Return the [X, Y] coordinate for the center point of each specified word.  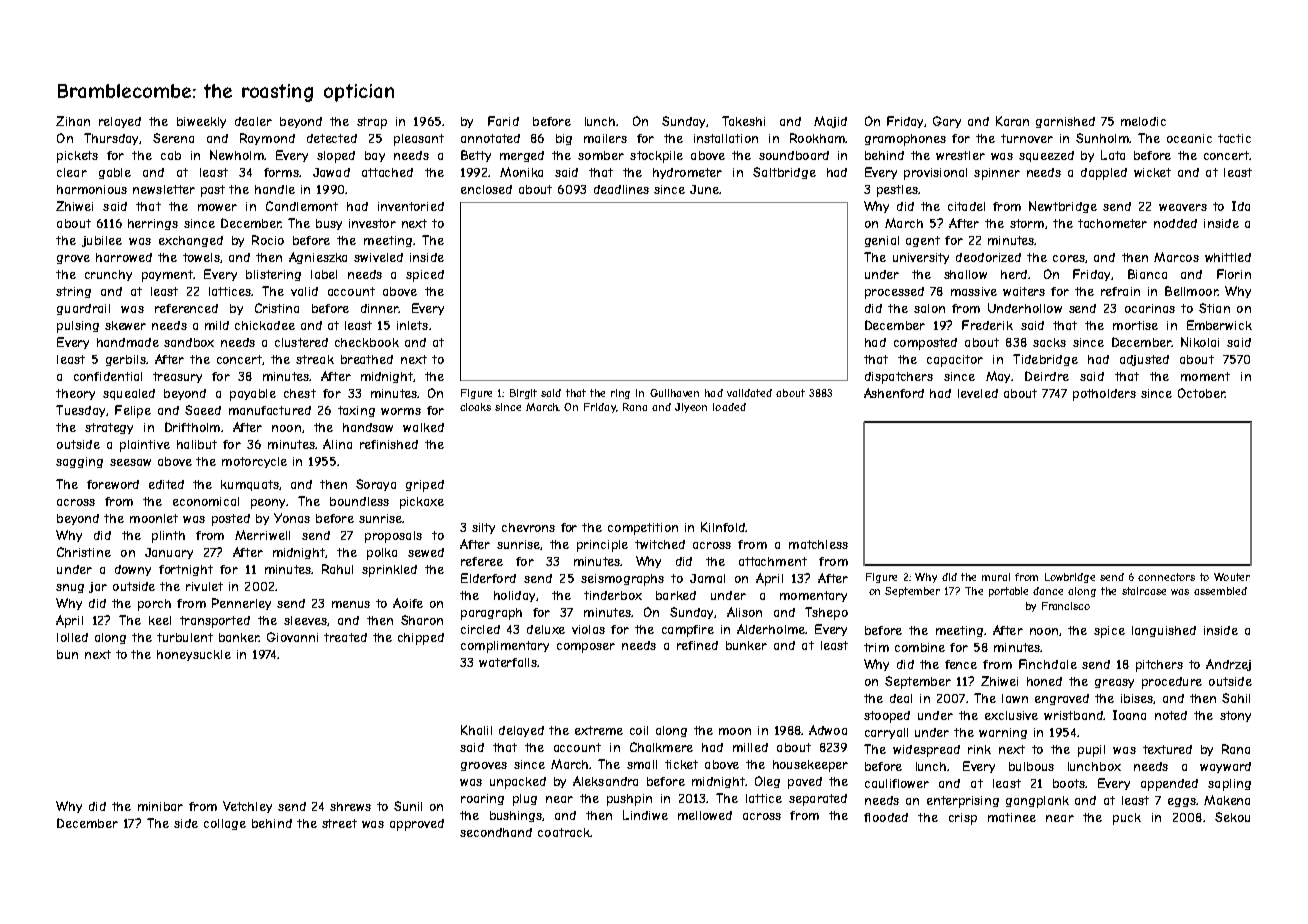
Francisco [1066, 606]
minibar [160, 806]
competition [643, 529]
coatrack [564, 832]
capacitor [955, 361]
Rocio [268, 240]
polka [382, 554]
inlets [412, 325]
